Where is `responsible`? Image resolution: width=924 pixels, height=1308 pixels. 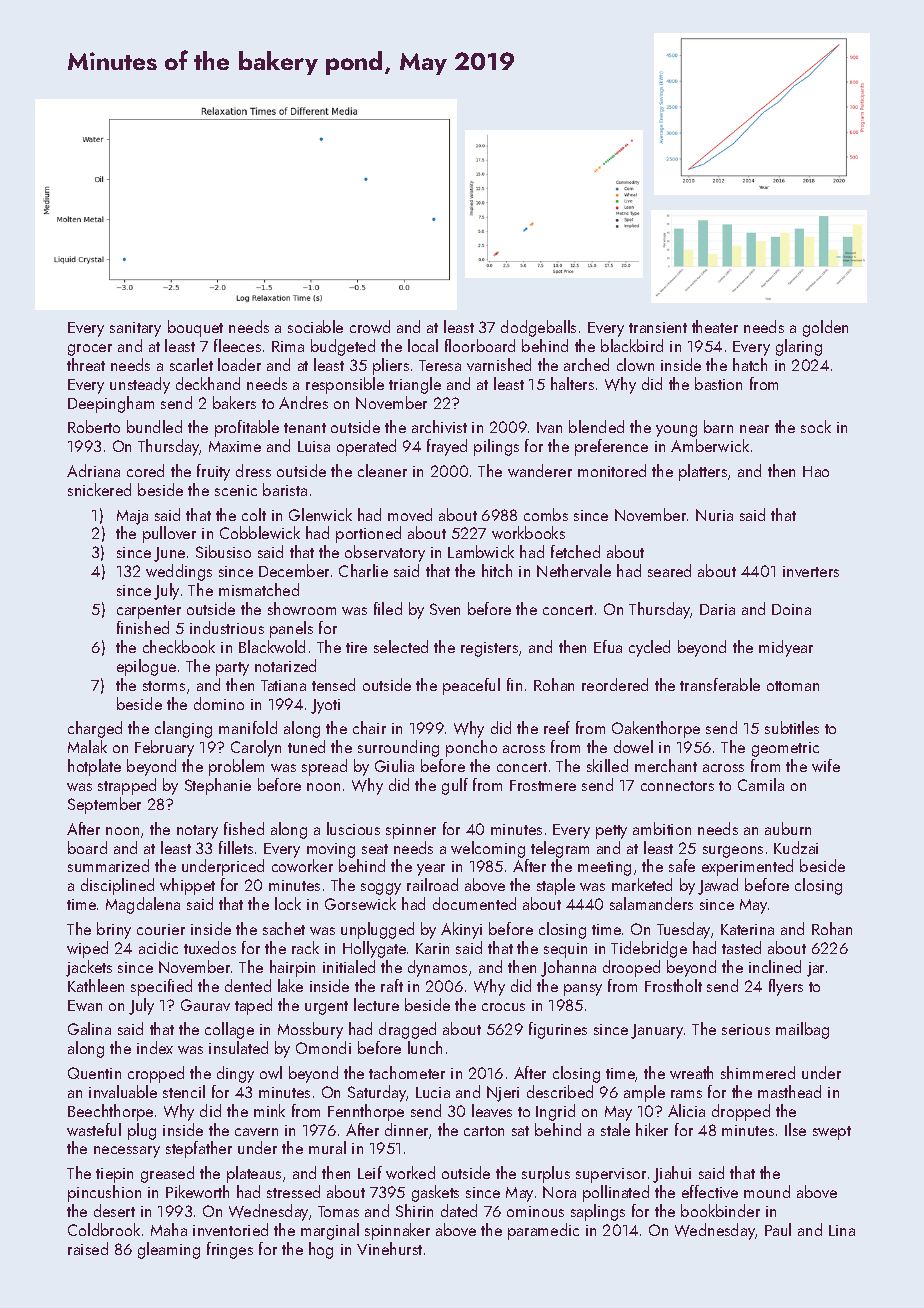
responsible is located at coordinates (345, 385).
